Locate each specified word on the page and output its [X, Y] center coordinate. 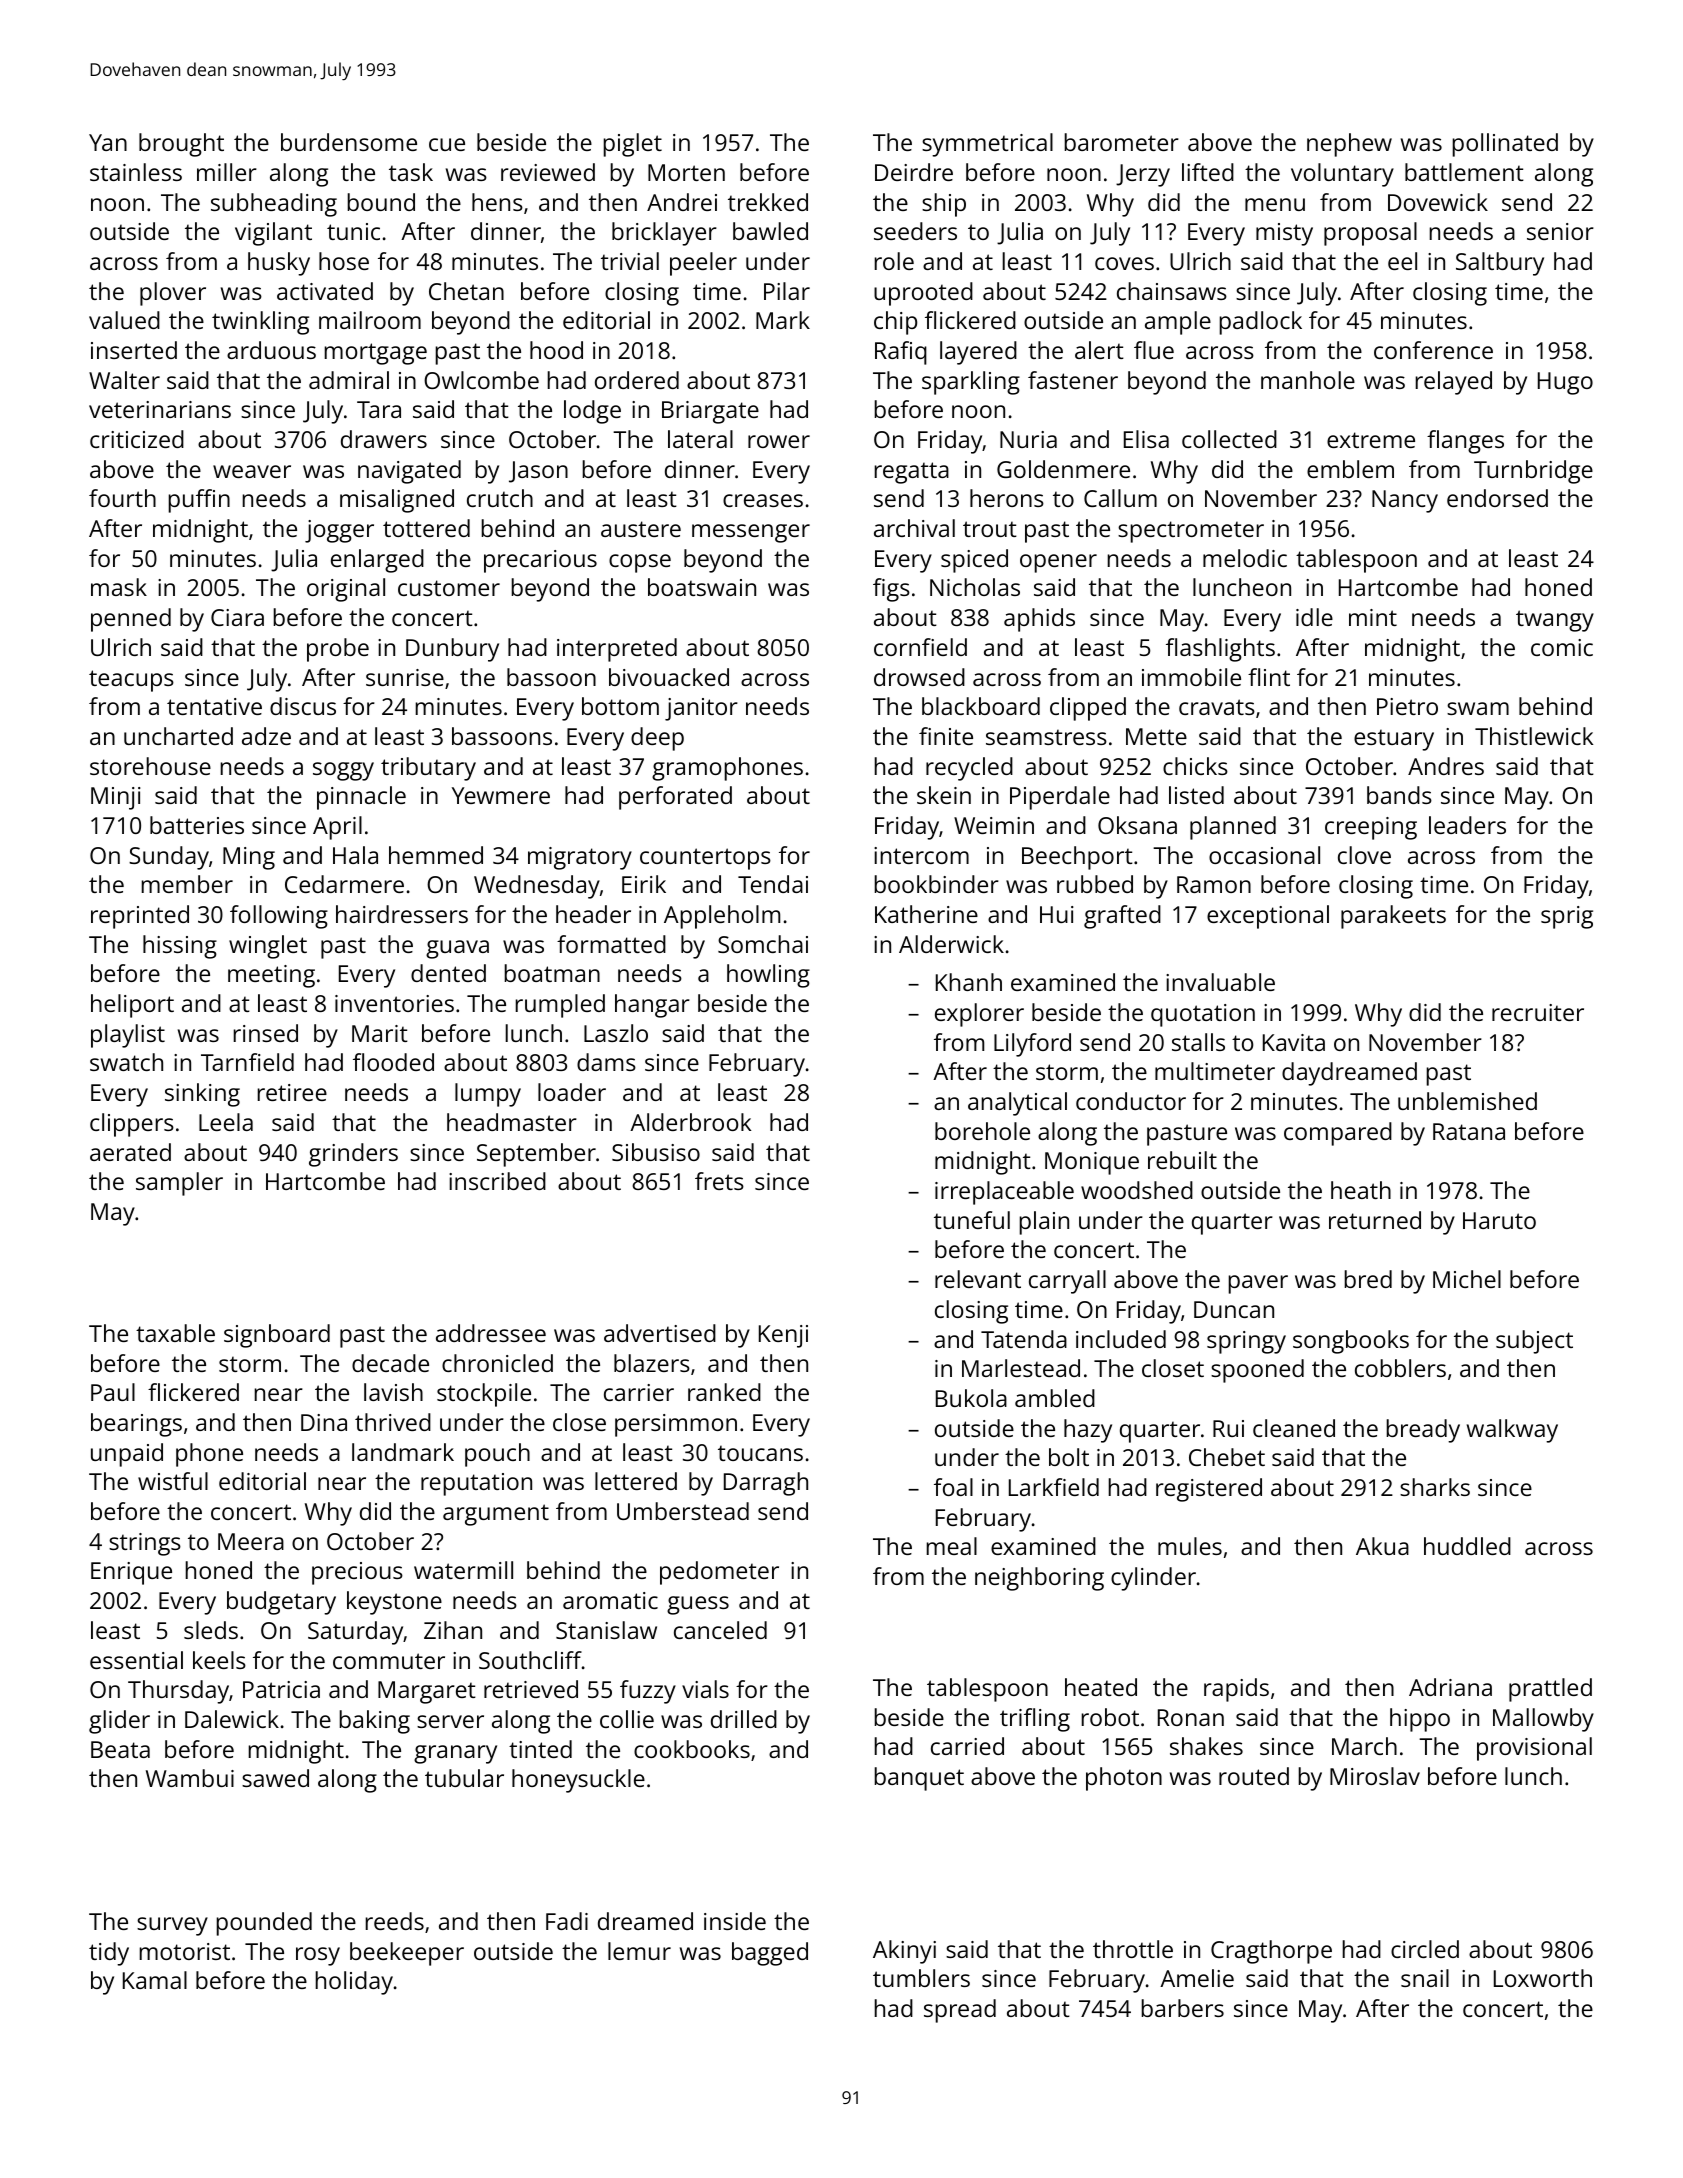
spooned [1257, 1371]
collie [627, 1719]
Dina [324, 1422]
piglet [632, 145]
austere [641, 529]
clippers [132, 1125]
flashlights [1220, 650]
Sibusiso [656, 1152]
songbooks [1351, 1342]
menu [1275, 204]
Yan [108, 142]
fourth [122, 498]
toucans [760, 1453]
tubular [464, 1778]
